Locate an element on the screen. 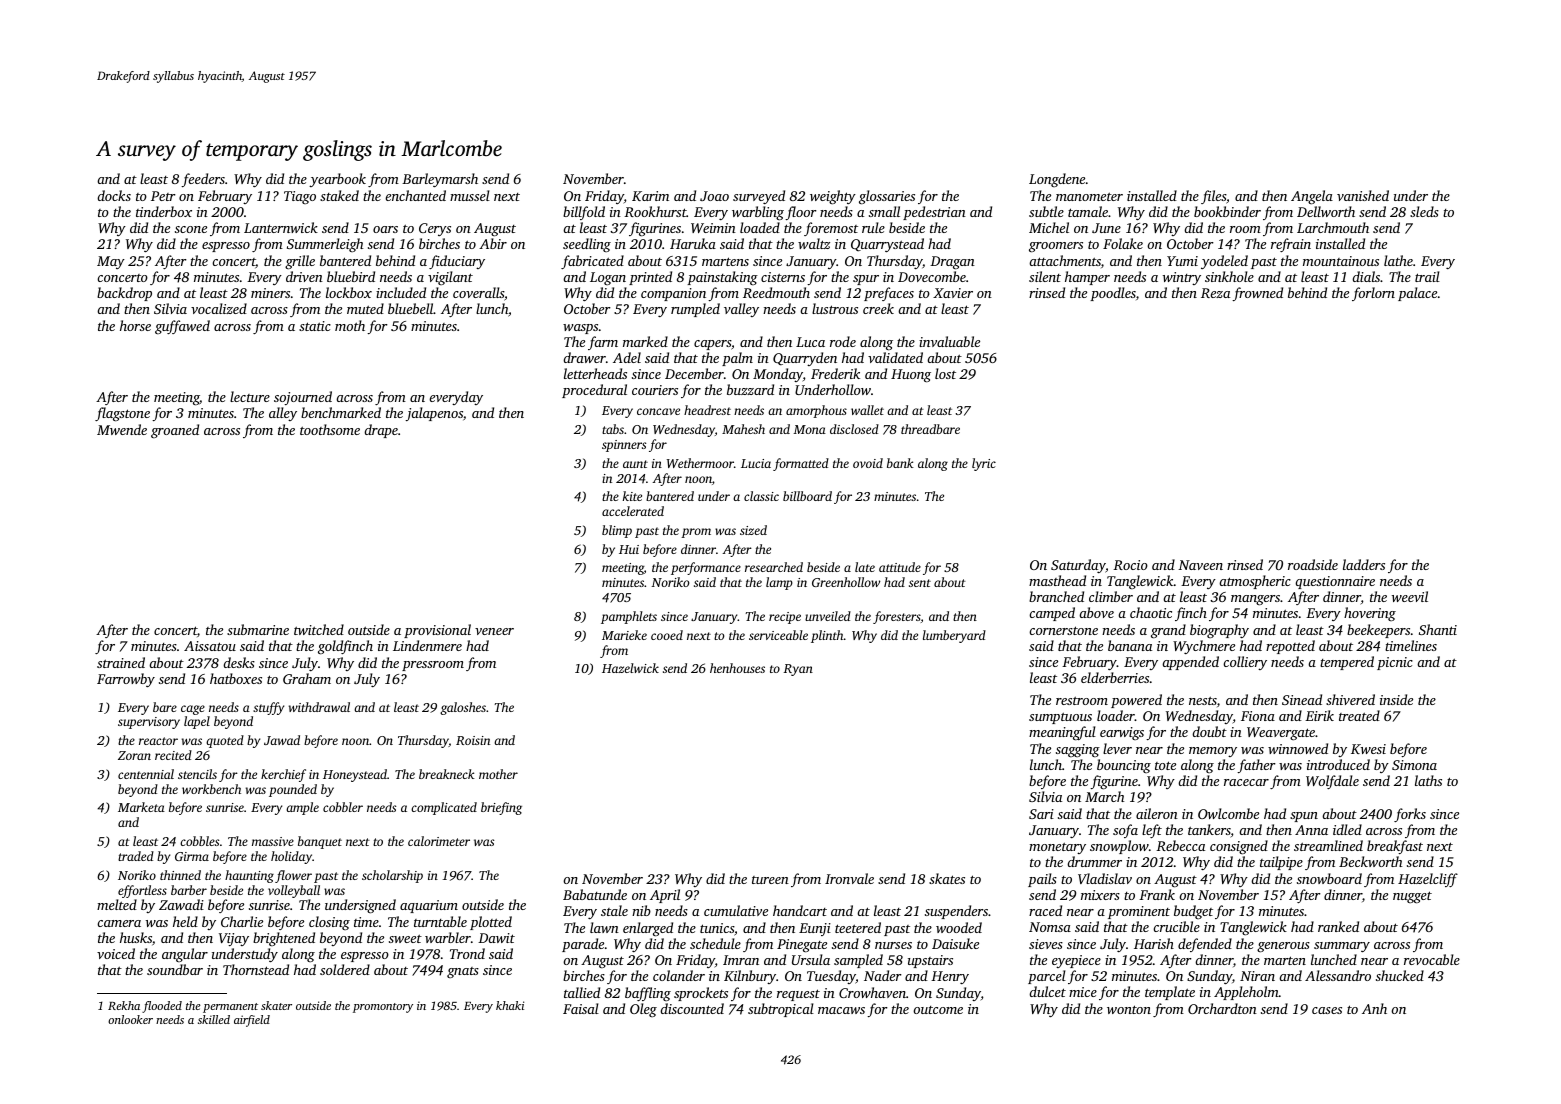 The height and width of the screenshot is (1104, 1561). groaned is located at coordinates (175, 431).
